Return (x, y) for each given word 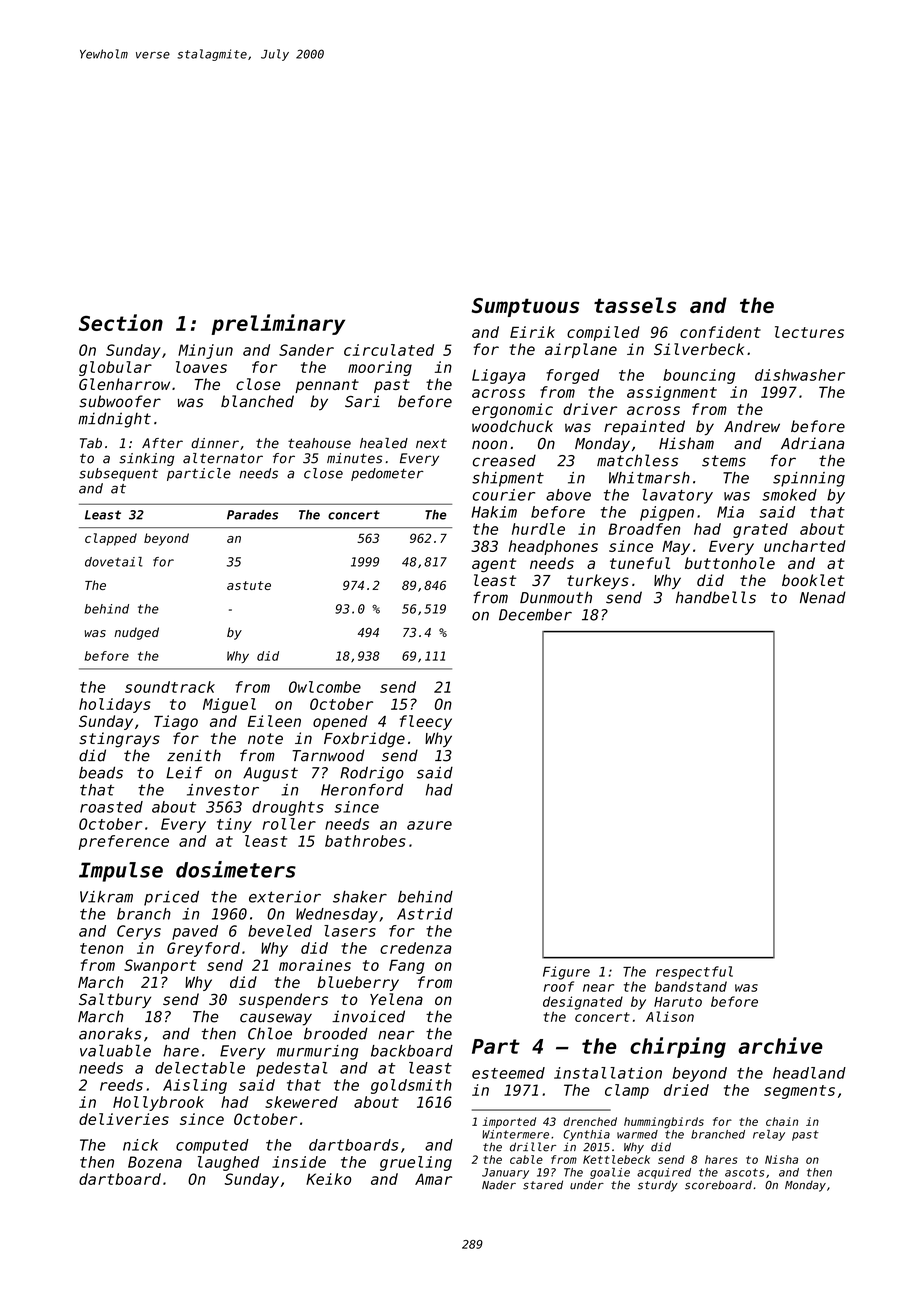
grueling (416, 1163)
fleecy (426, 722)
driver (590, 409)
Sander (306, 350)
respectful (694, 973)
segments (799, 1092)
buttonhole (730, 563)
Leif (184, 772)
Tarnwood (328, 755)
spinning (809, 479)
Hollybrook (158, 1103)
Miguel (229, 705)
